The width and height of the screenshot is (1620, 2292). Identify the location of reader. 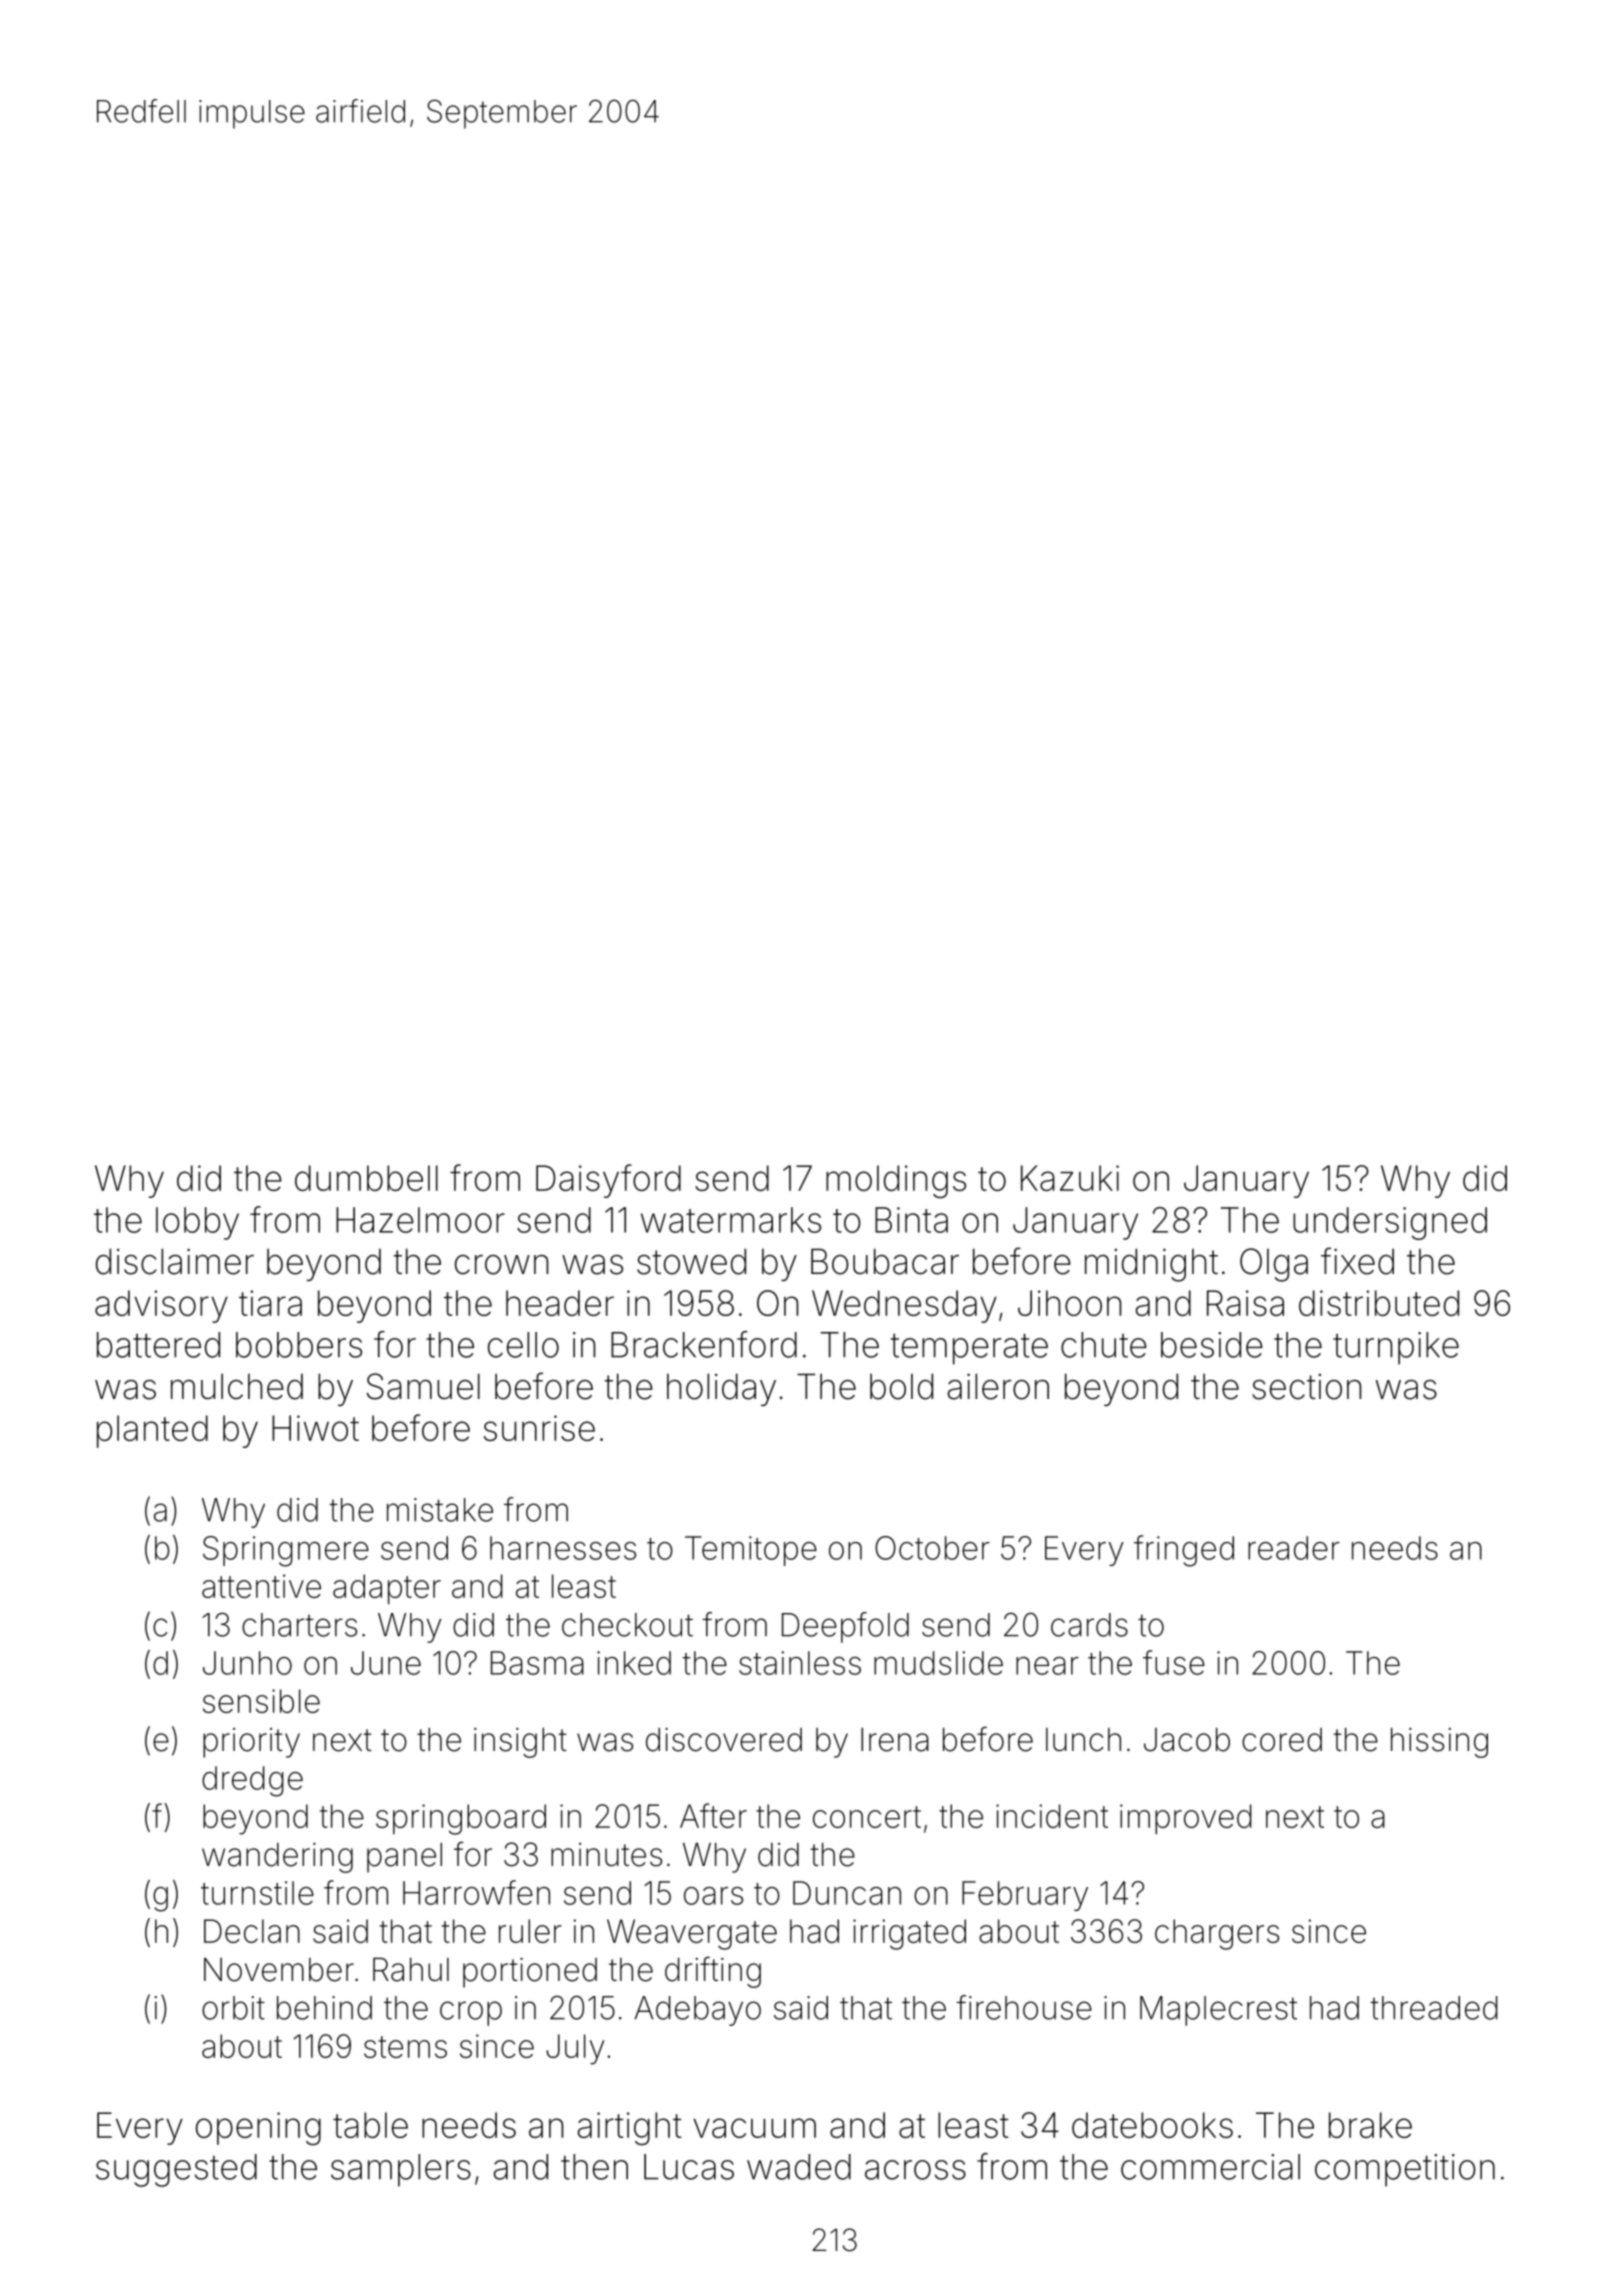
(1294, 1548).
